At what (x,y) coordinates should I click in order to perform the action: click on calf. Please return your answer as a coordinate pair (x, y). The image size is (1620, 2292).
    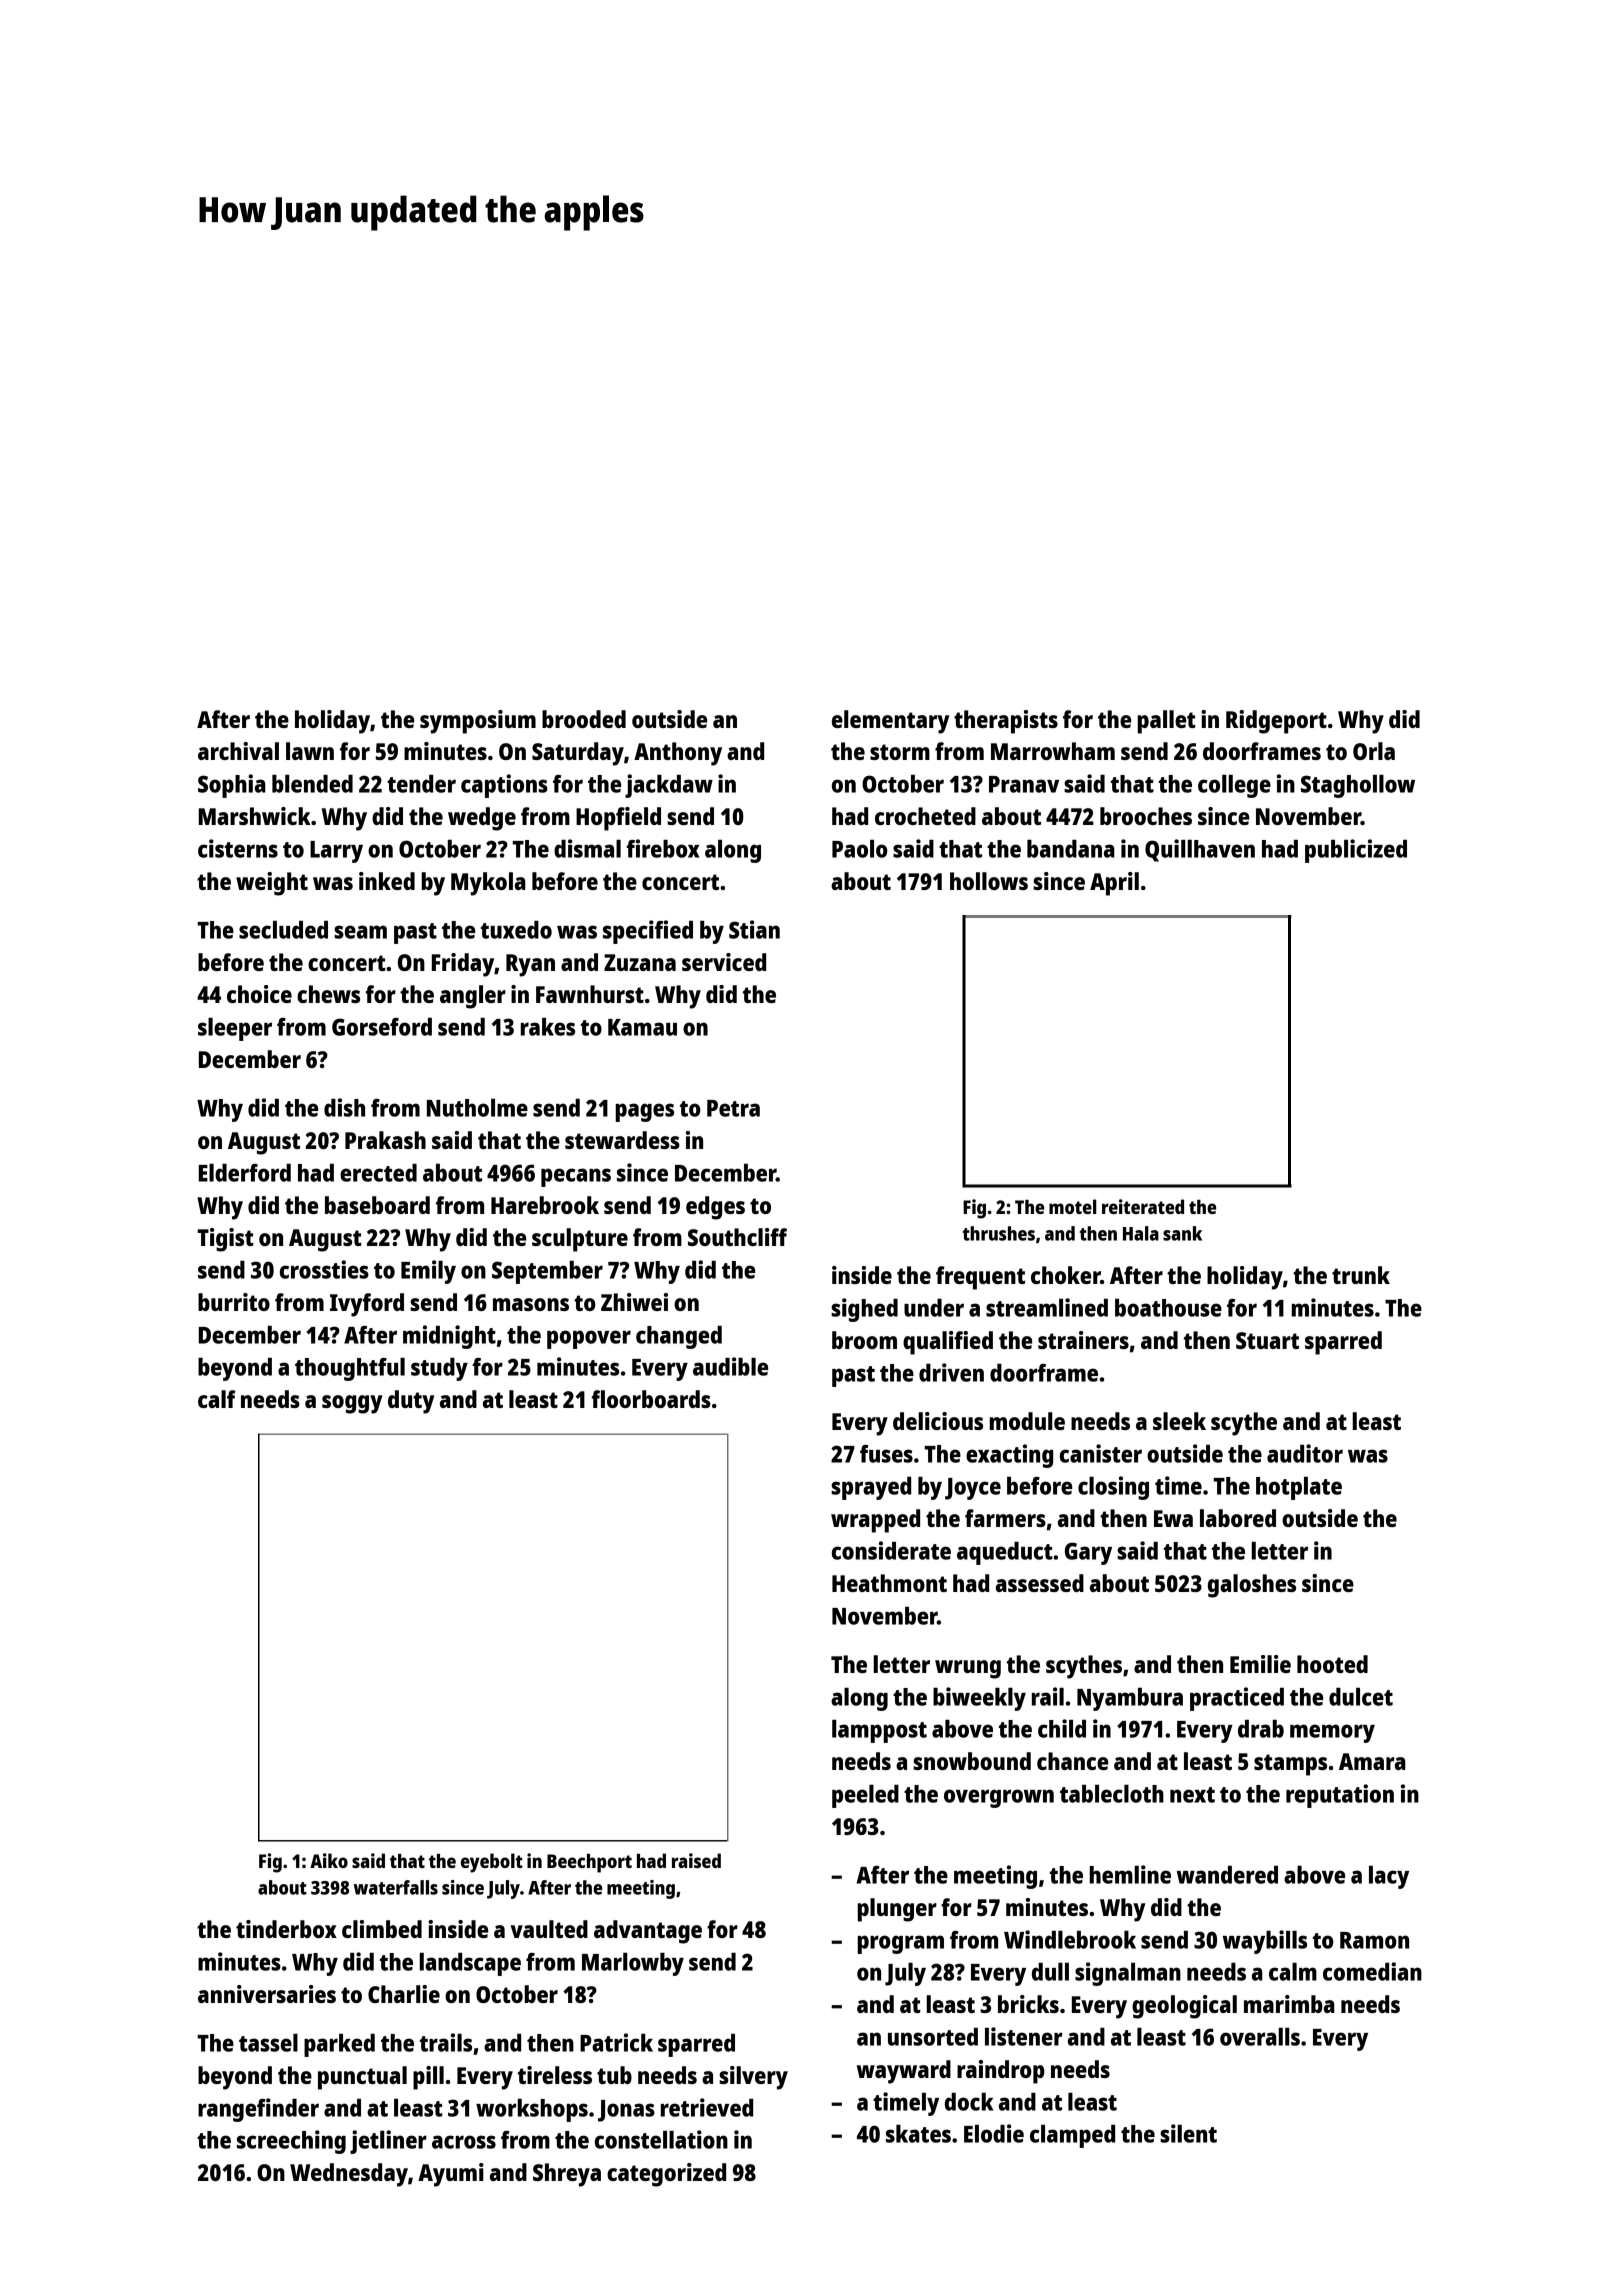
    Looking at the image, I should click on (217, 1399).
